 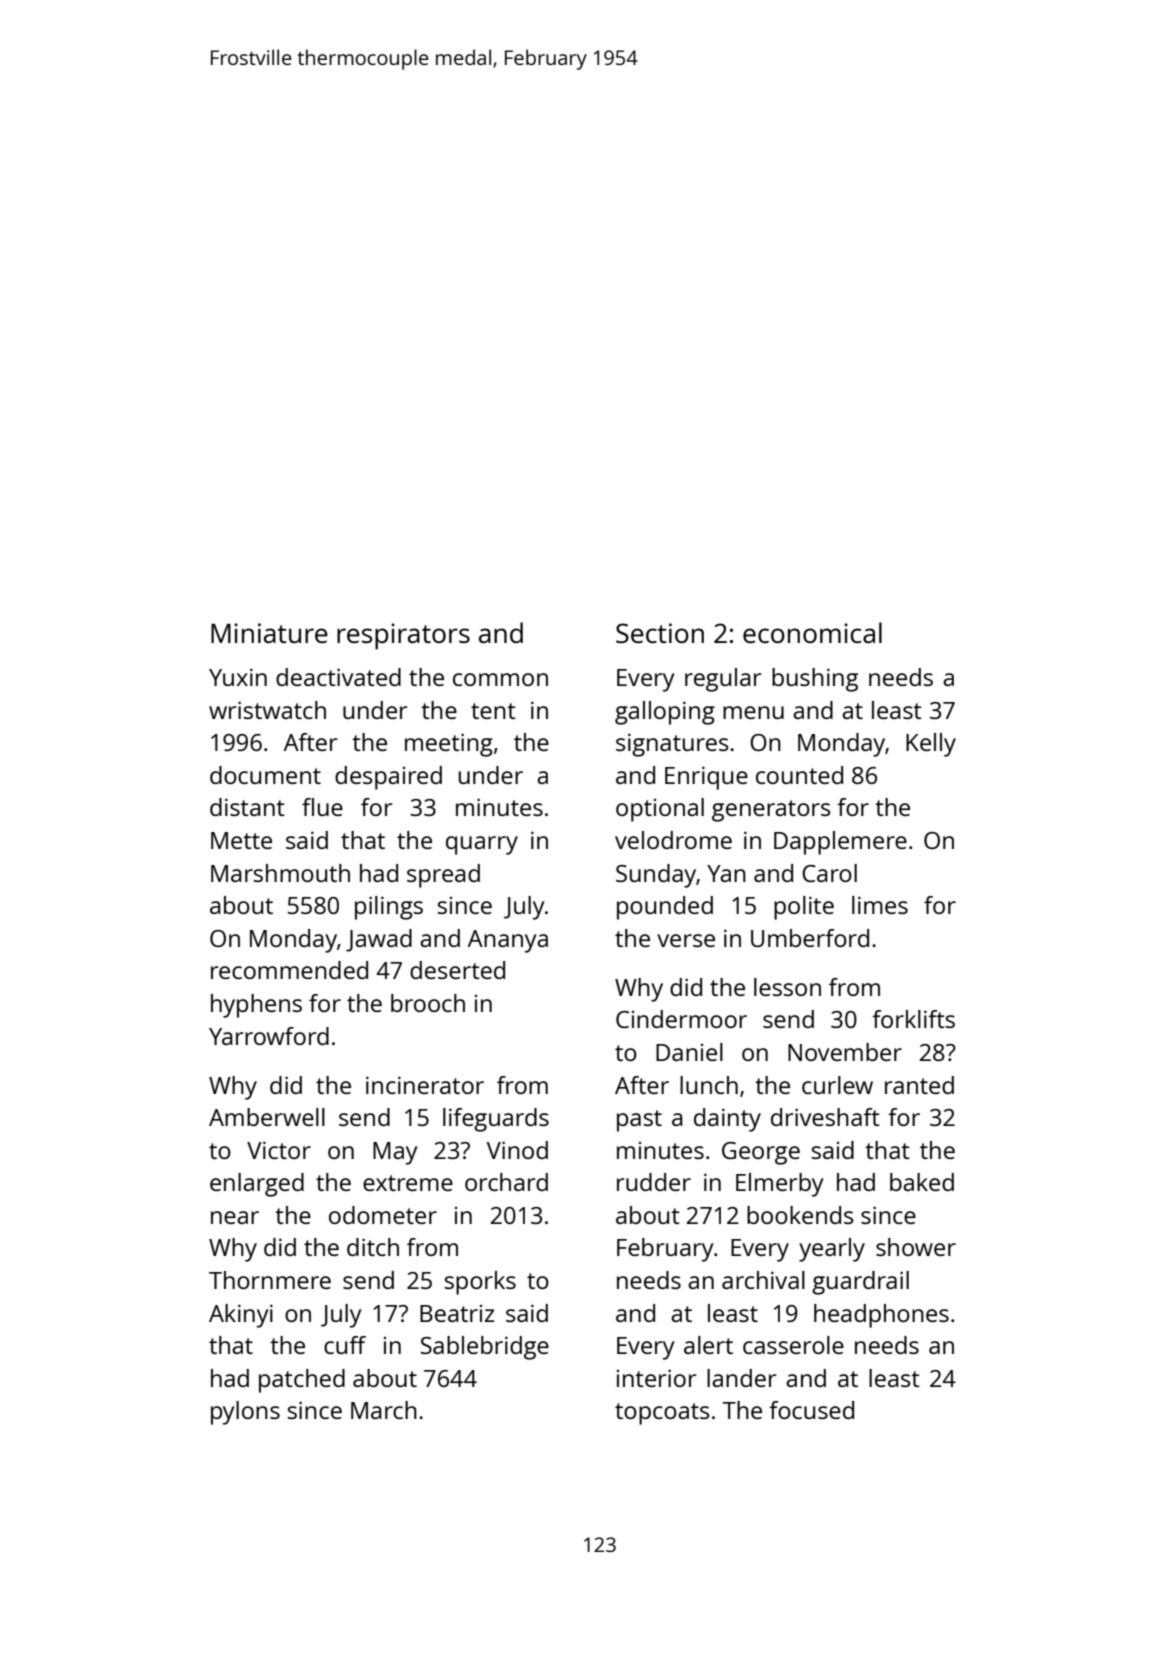 What do you see at coordinates (384, 1410) in the document?
I see `March` at bounding box center [384, 1410].
